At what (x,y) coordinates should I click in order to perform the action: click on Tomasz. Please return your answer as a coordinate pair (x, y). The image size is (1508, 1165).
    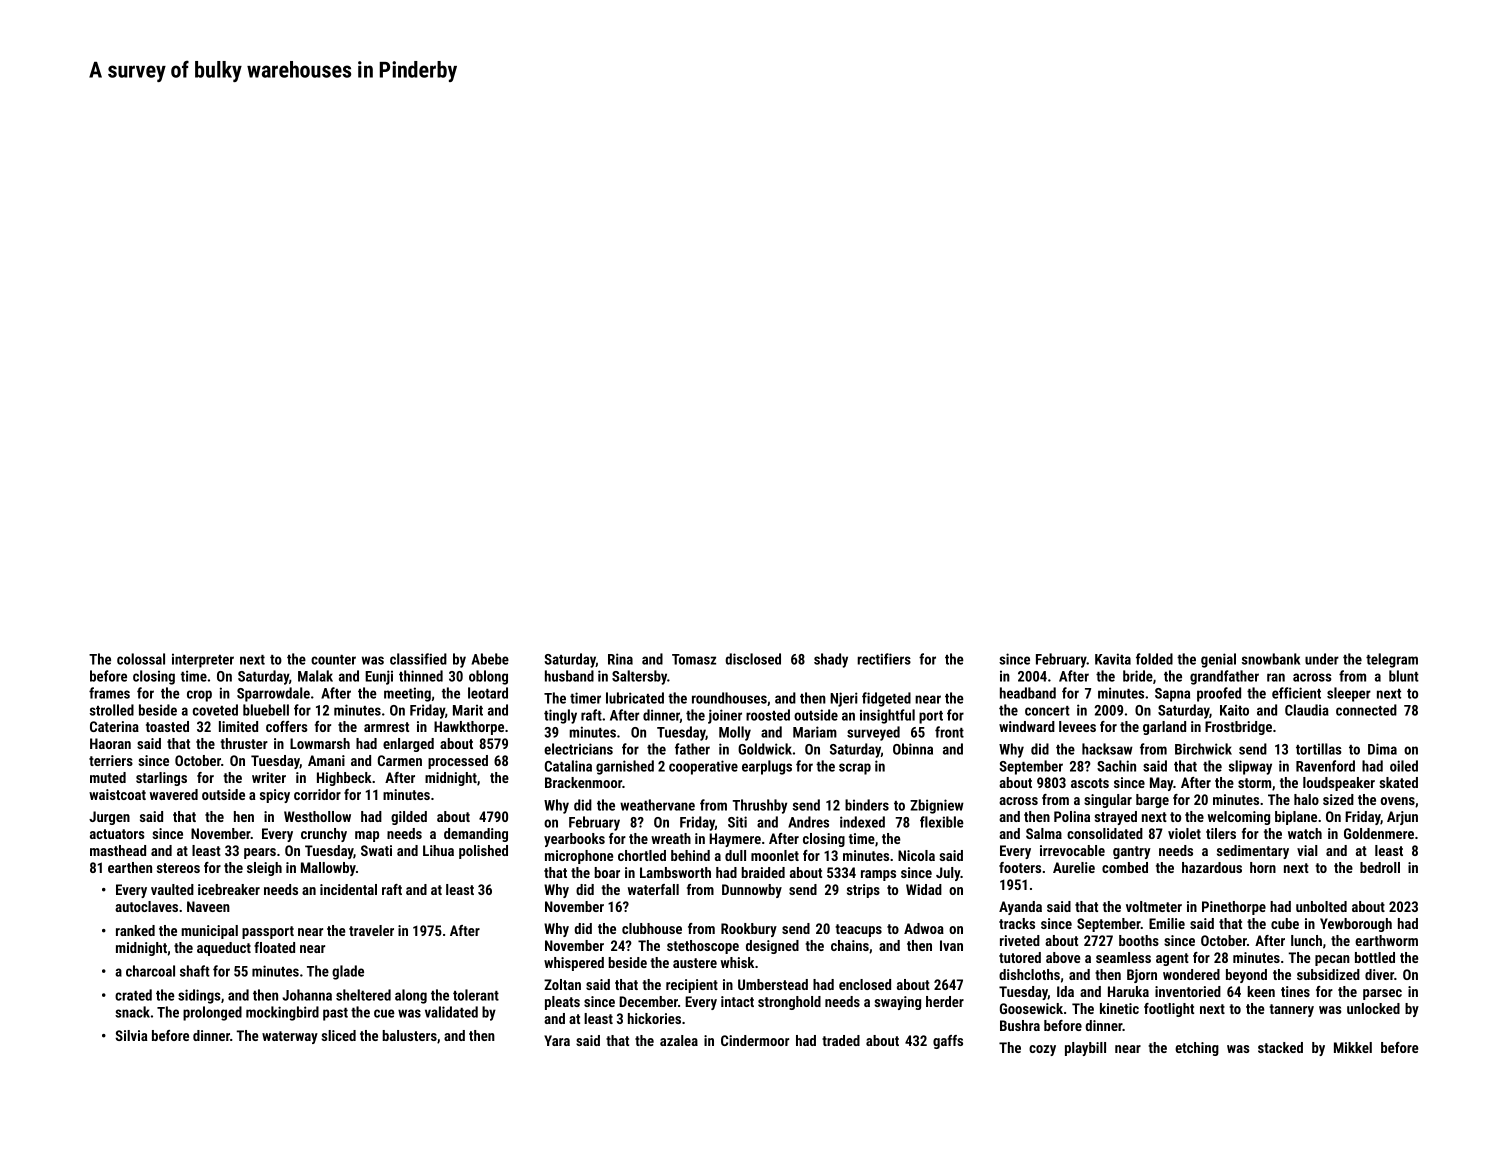
    Looking at the image, I should click on (694, 659).
